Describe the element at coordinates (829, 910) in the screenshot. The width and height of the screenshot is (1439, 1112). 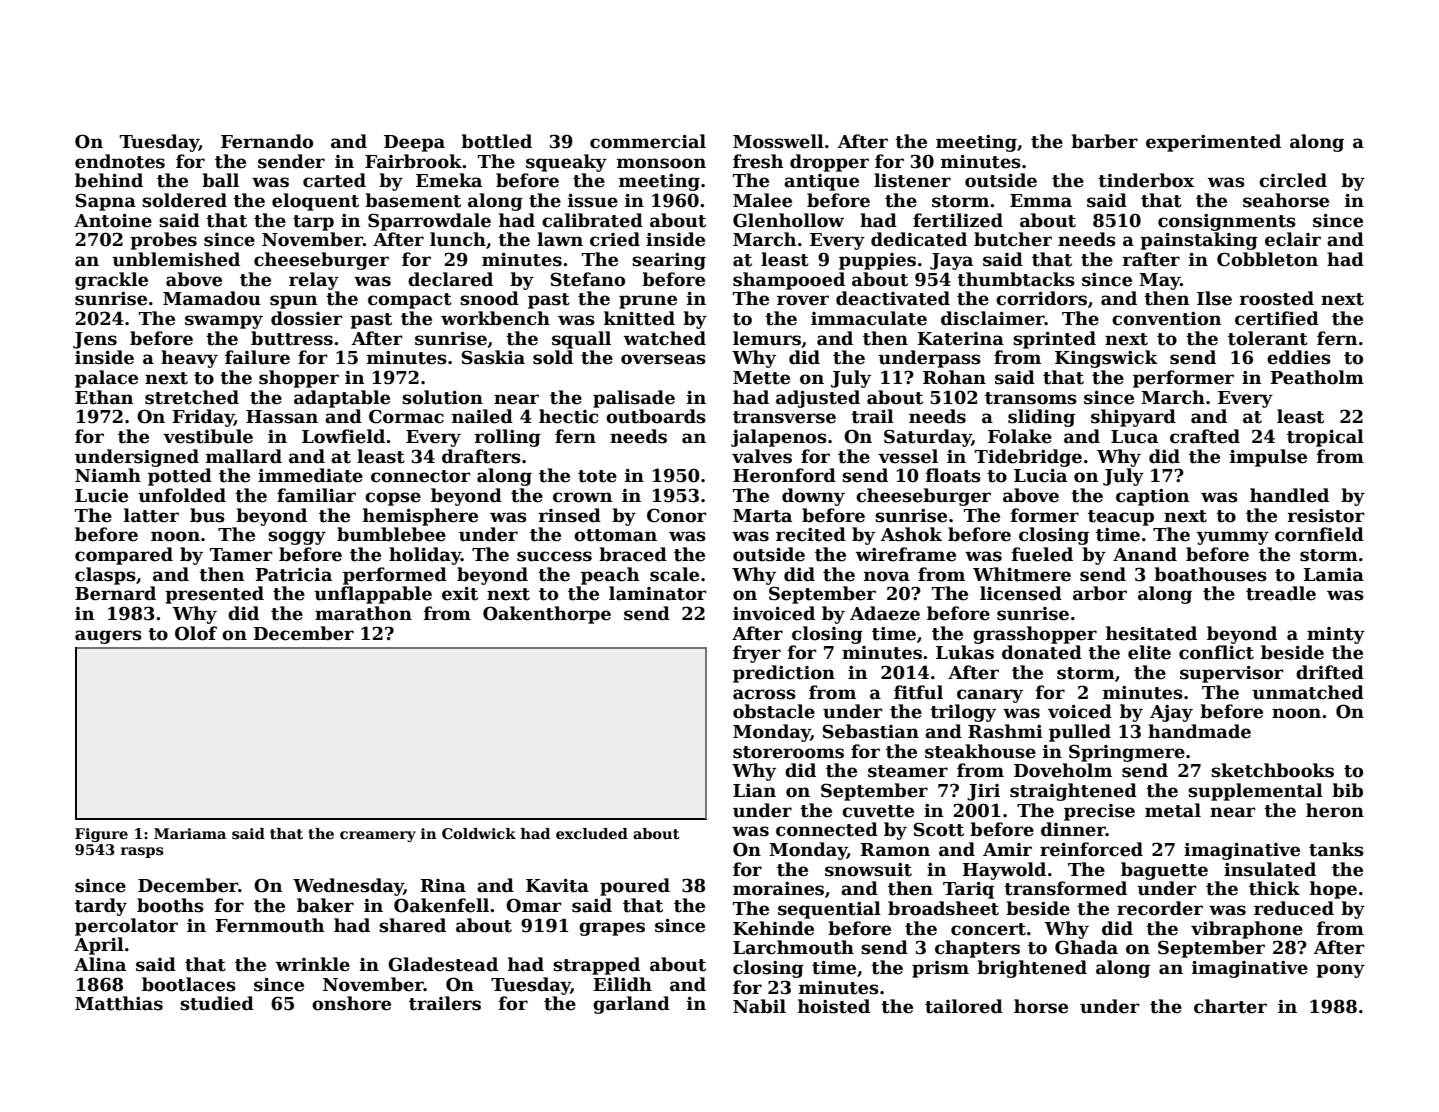
I see `sequential` at that location.
